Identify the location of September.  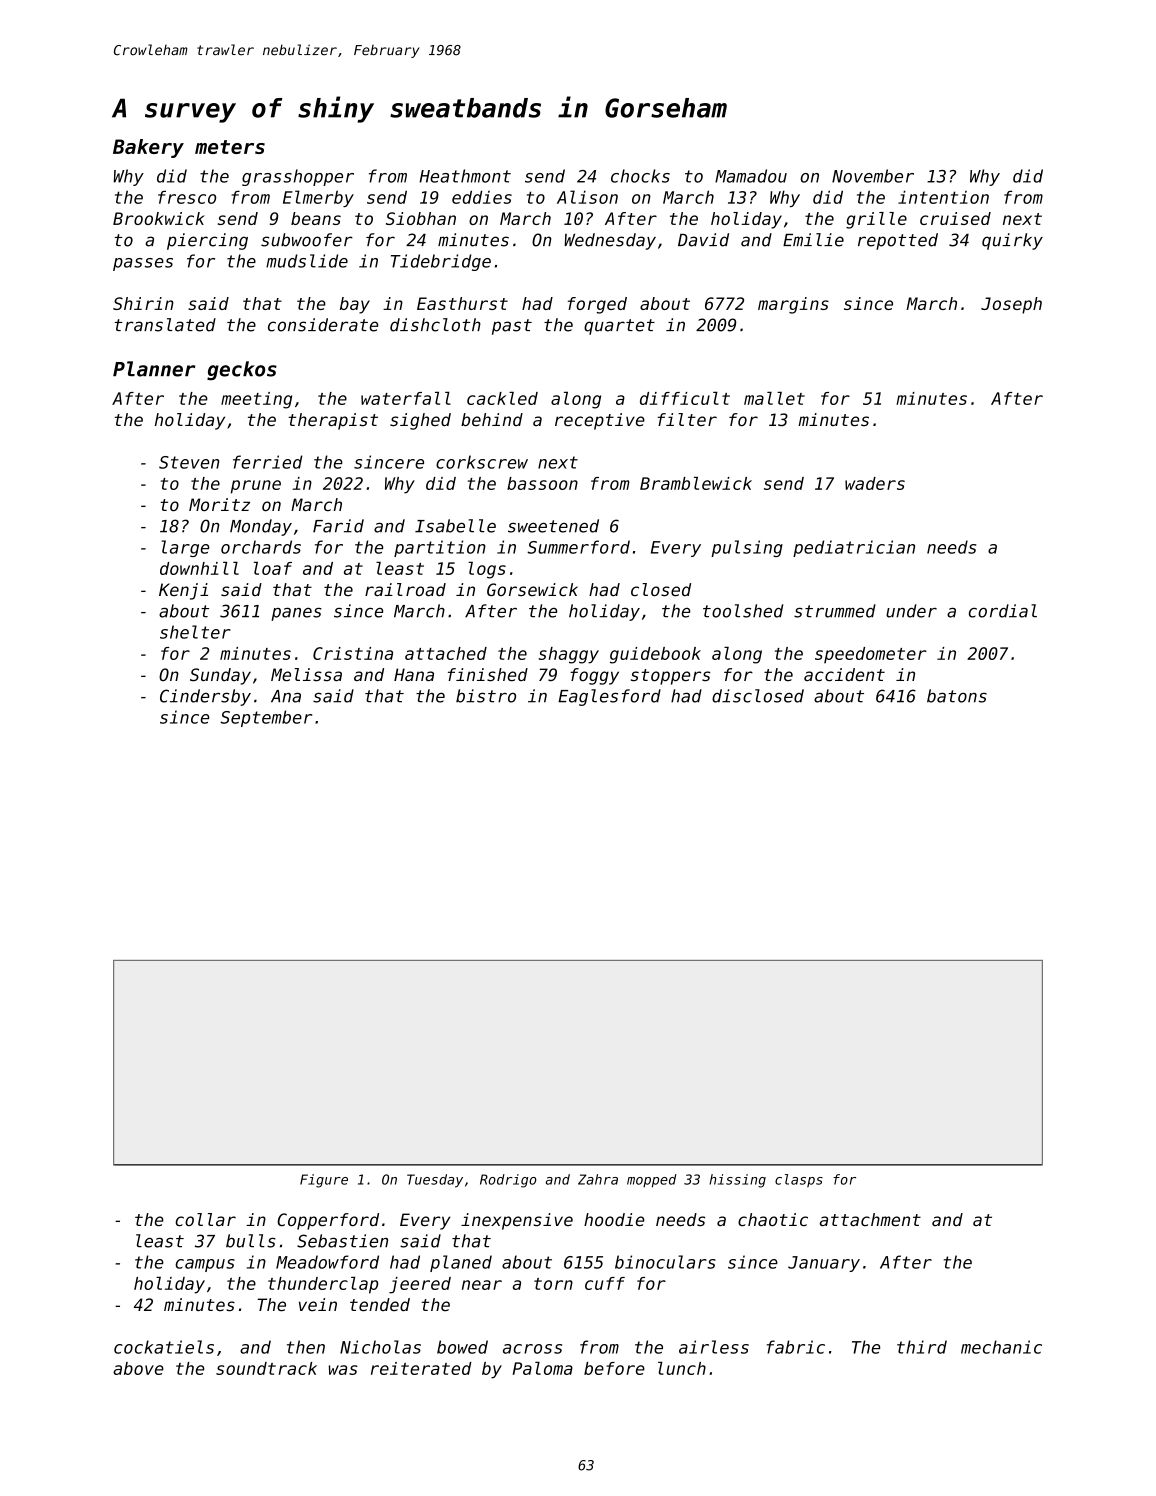
(266, 718).
